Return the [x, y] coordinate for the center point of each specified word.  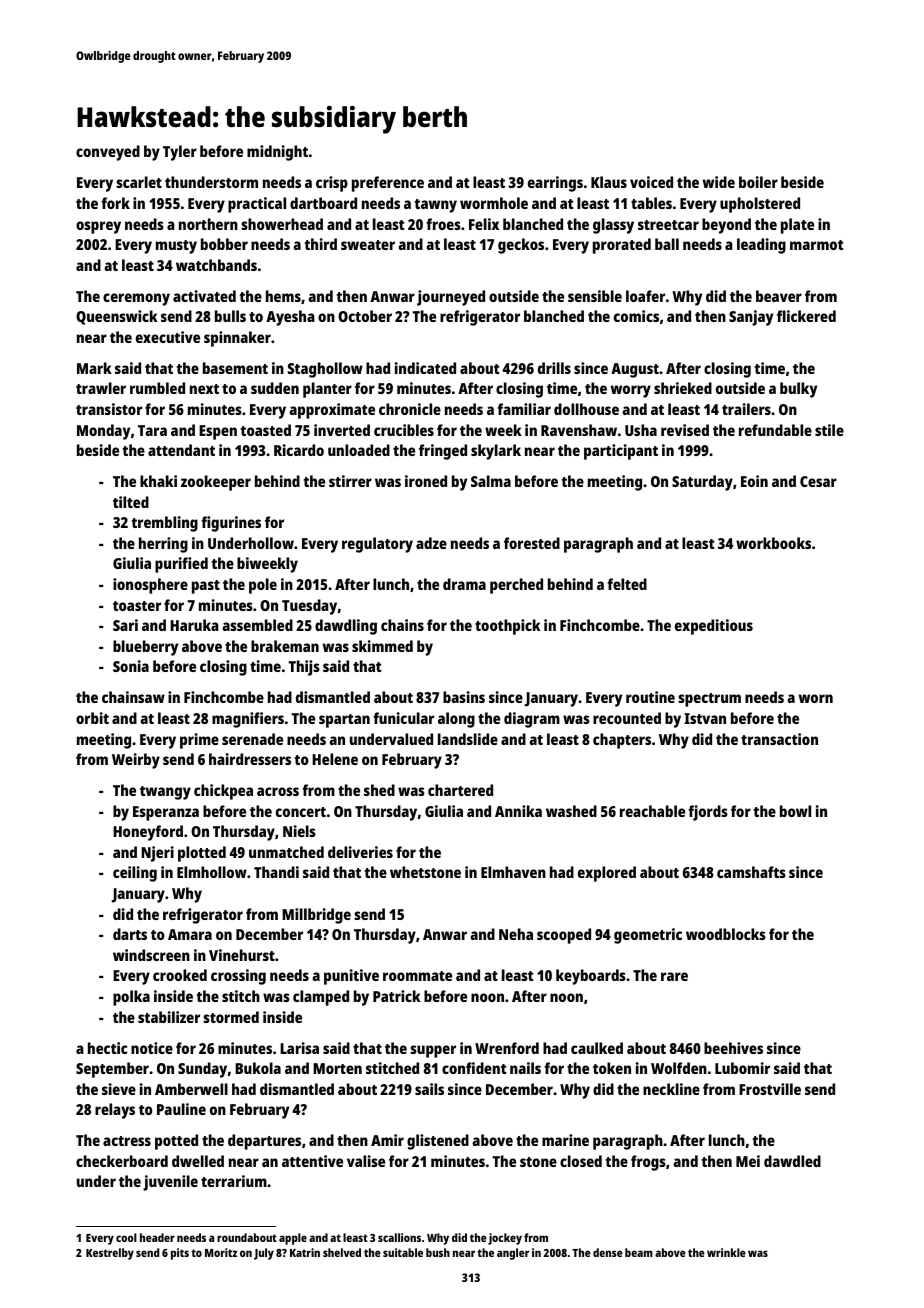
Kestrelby [110, 1254]
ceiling [135, 874]
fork [116, 203]
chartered [460, 790]
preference [388, 184]
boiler [758, 182]
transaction [779, 739]
